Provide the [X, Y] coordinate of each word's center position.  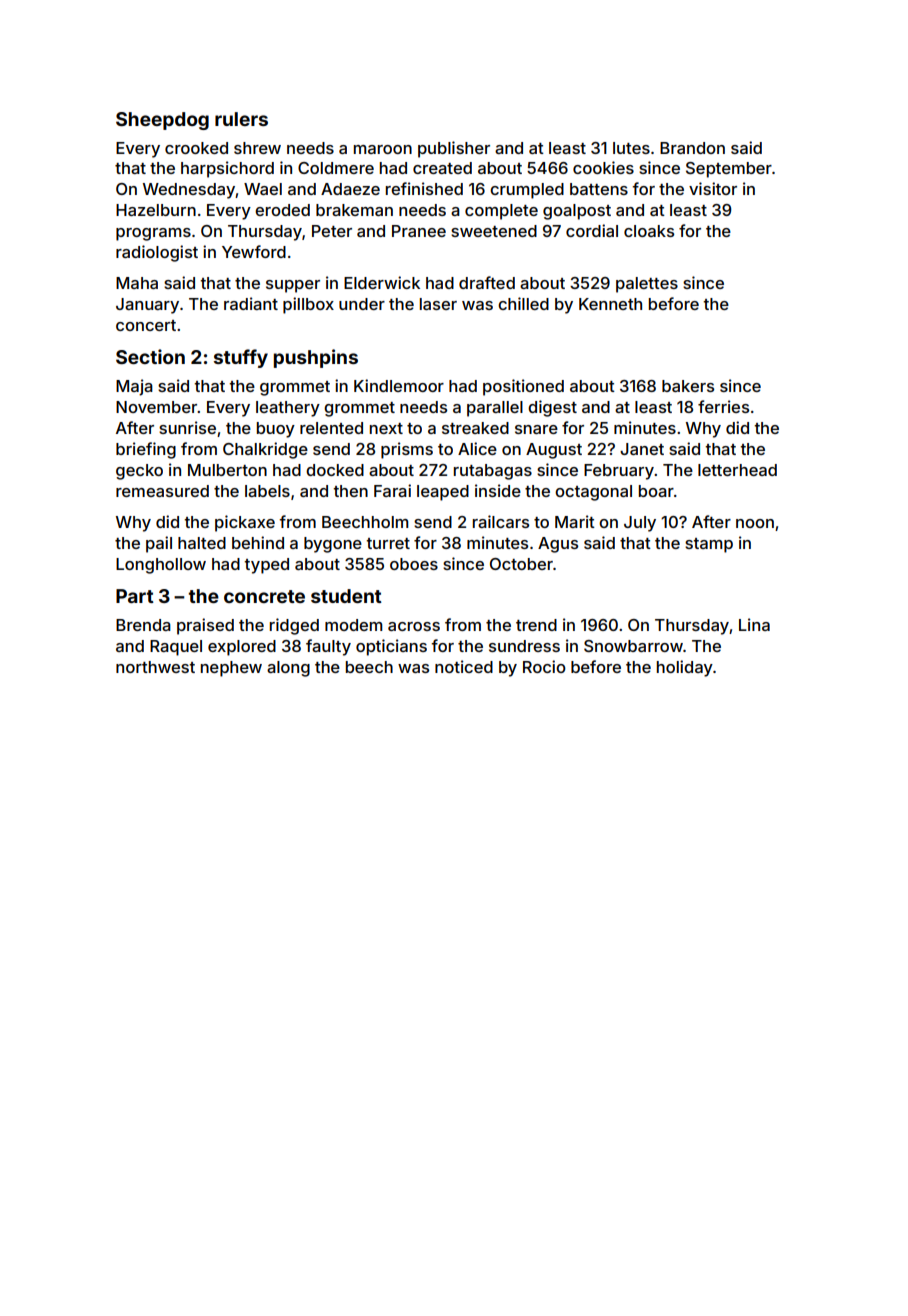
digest [552, 408]
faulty [328, 647]
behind [258, 542]
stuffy [241, 358]
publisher [454, 149]
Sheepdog [162, 121]
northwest [155, 667]
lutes [631, 148]
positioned [523, 387]
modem [353, 625]
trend [536, 625]
